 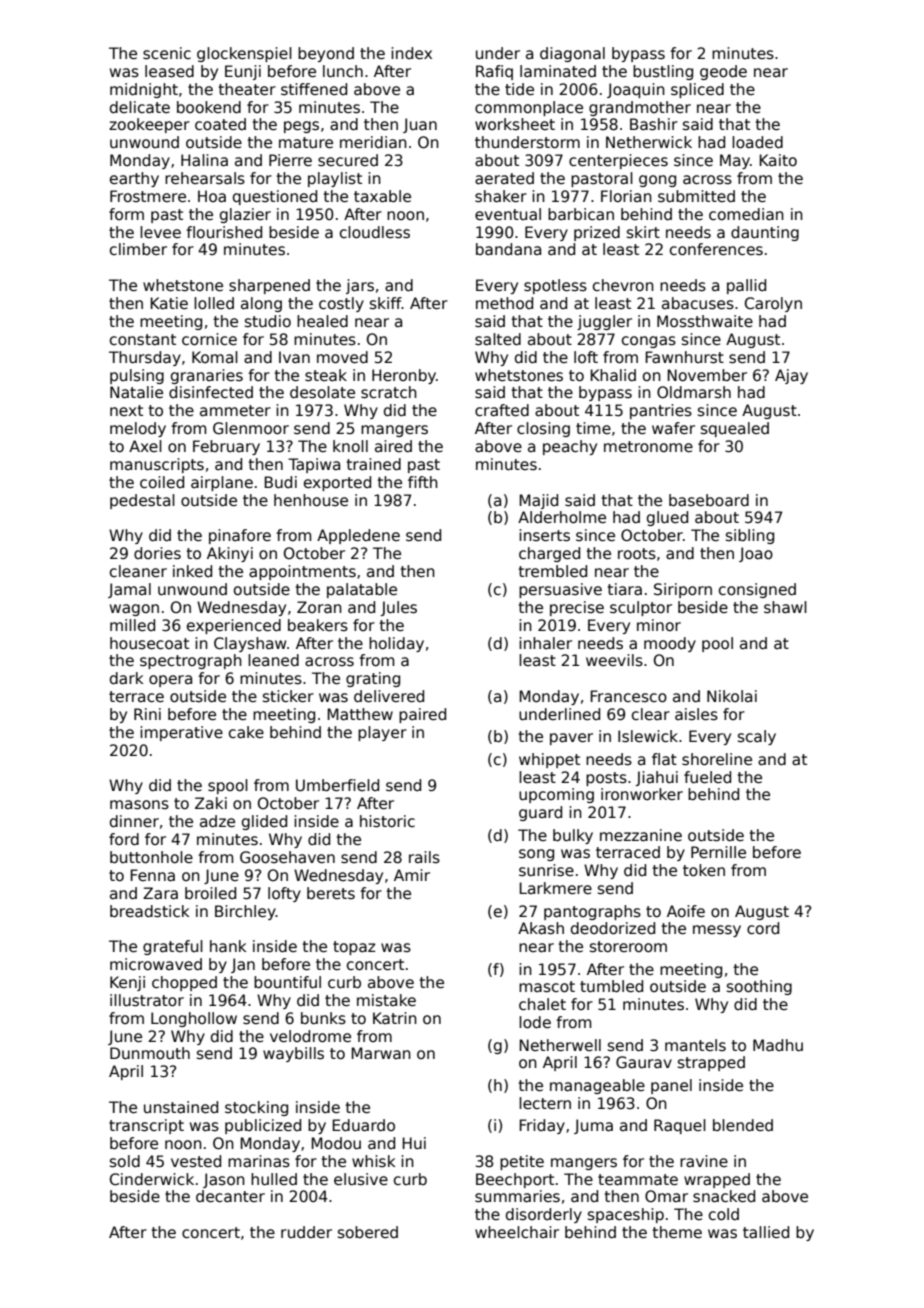 I want to click on Siriporn, so click(x=683, y=590).
